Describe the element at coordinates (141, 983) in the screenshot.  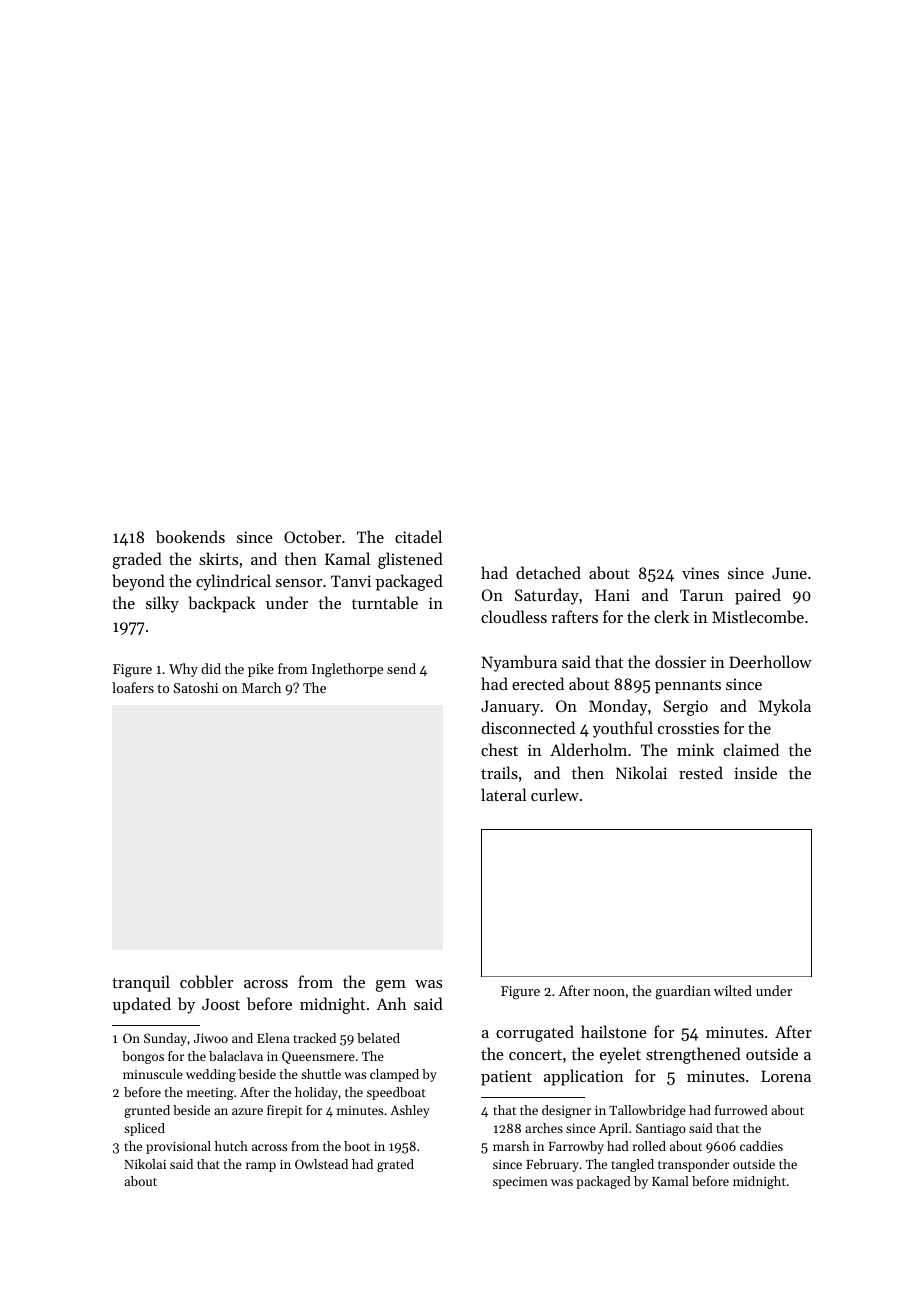
I see `tranquil` at that location.
